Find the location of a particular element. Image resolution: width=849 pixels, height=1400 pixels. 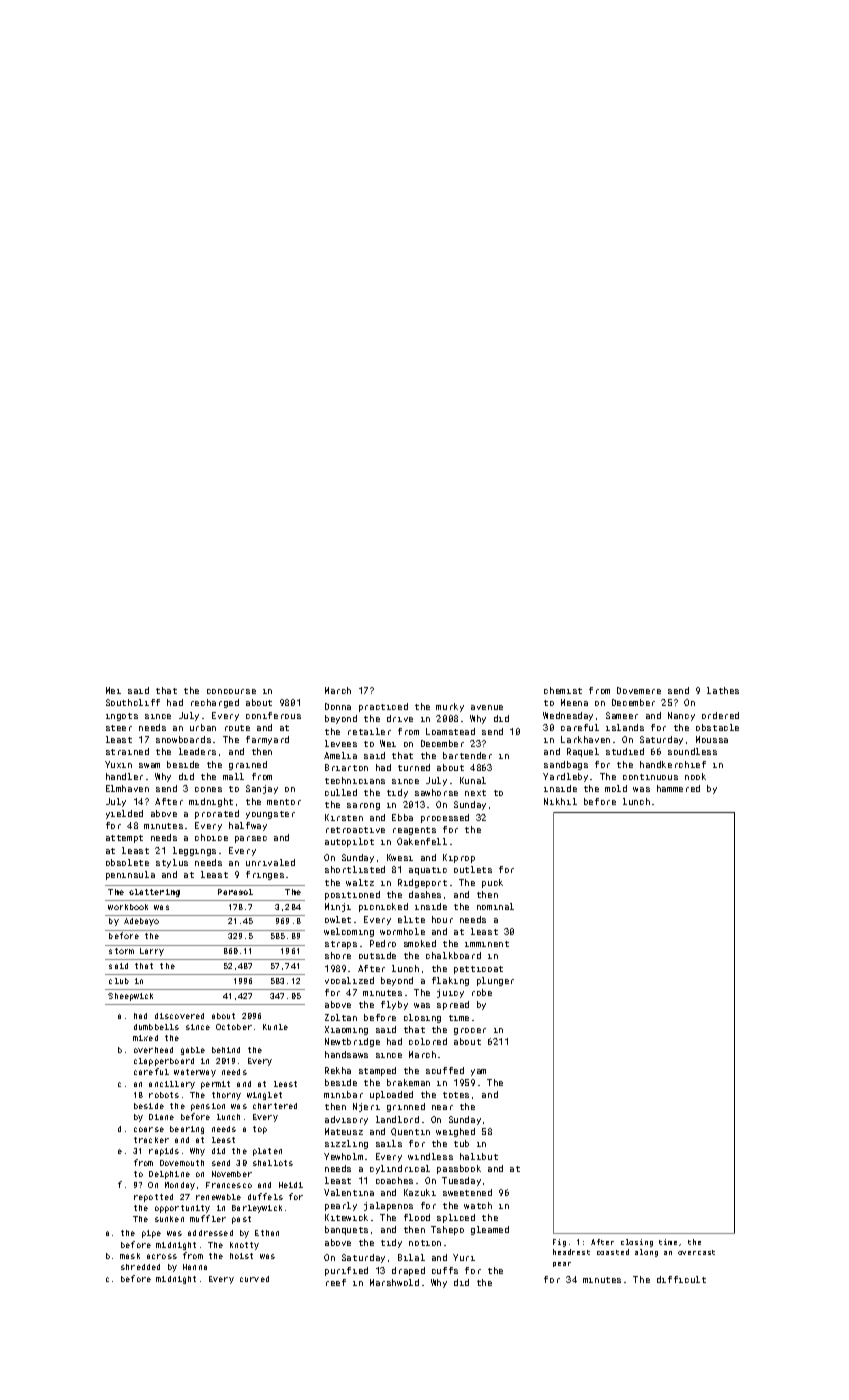

plunger is located at coordinates (495, 981).
